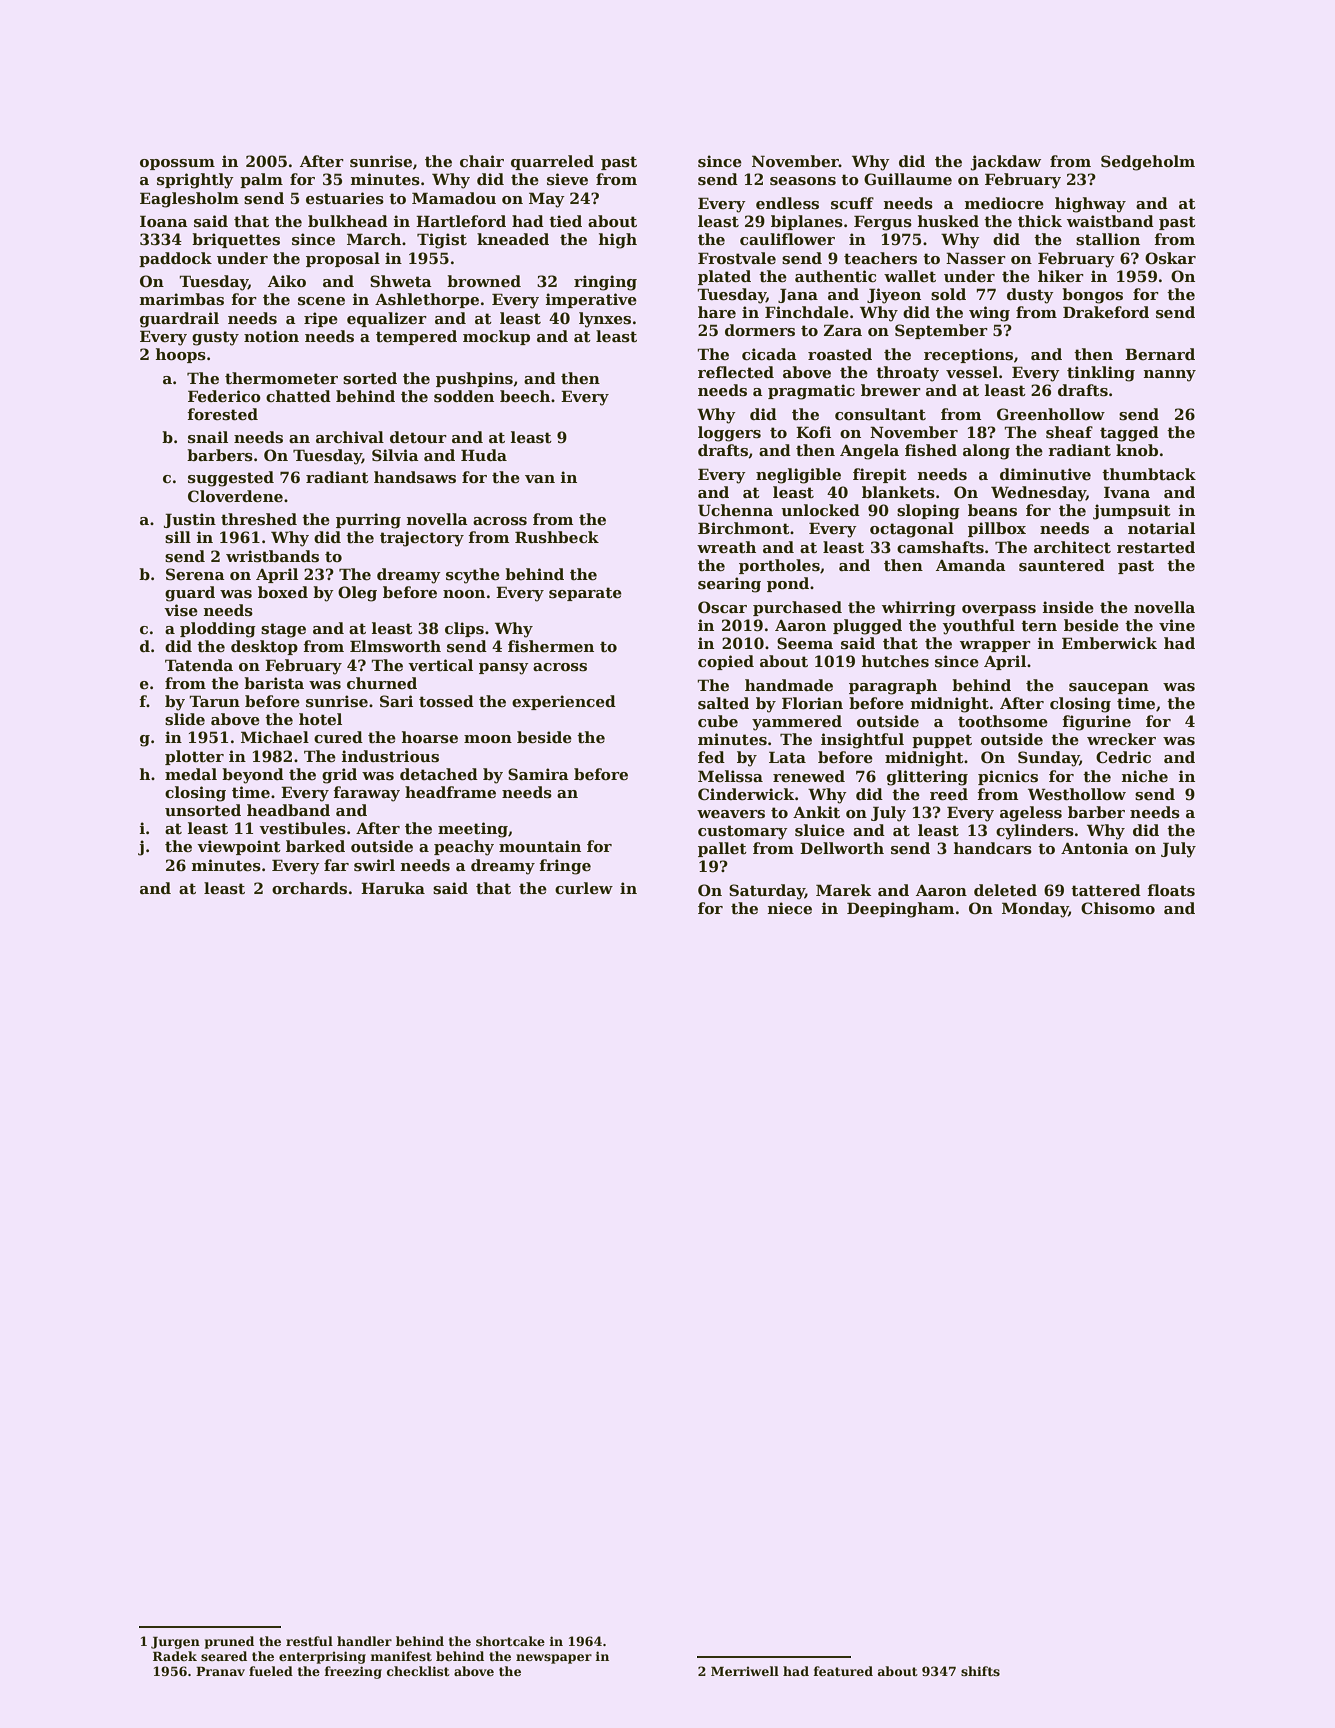  What do you see at coordinates (283, 592) in the screenshot?
I see `boxed` at bounding box center [283, 592].
